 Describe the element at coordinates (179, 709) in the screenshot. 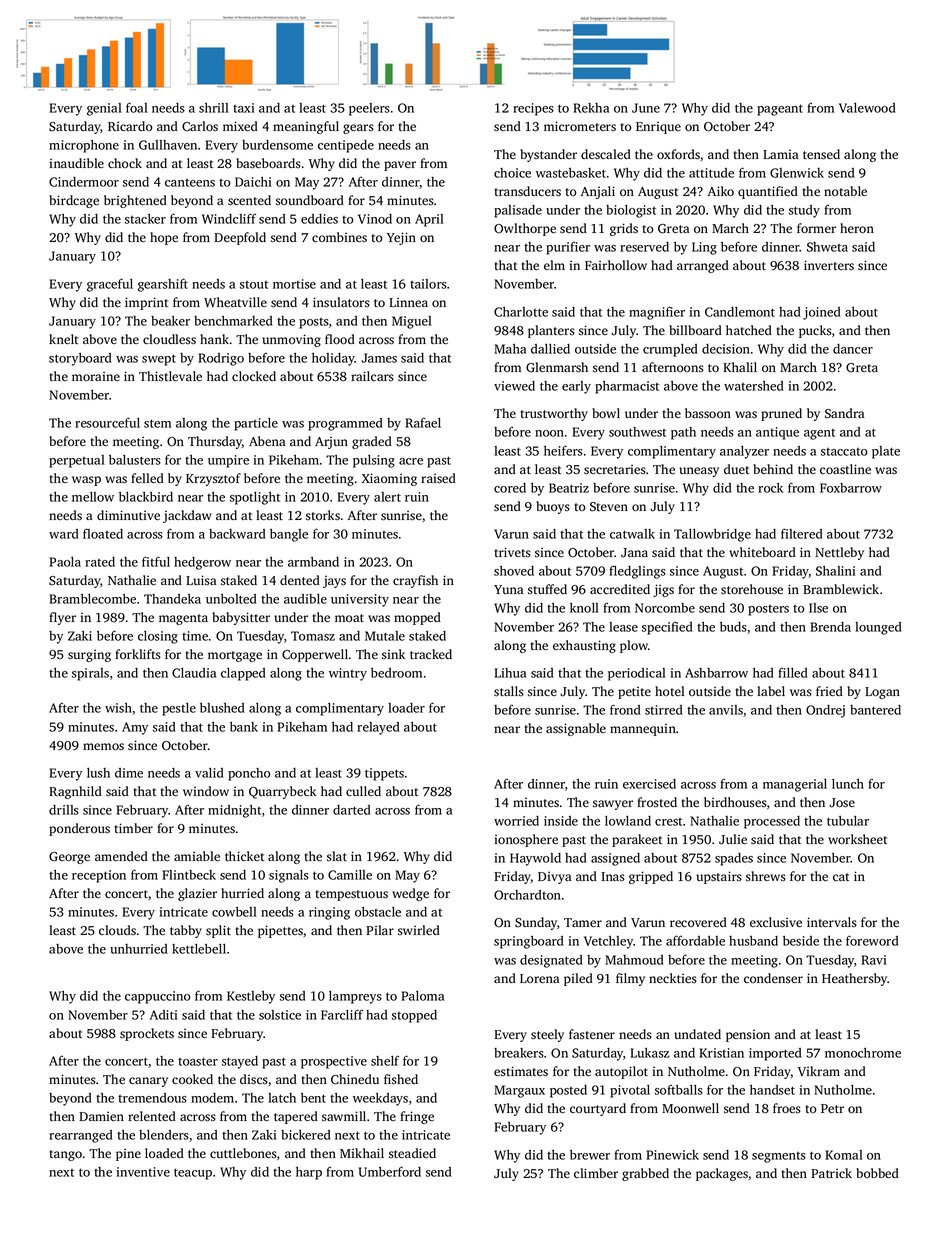

I see `pestle` at that location.
